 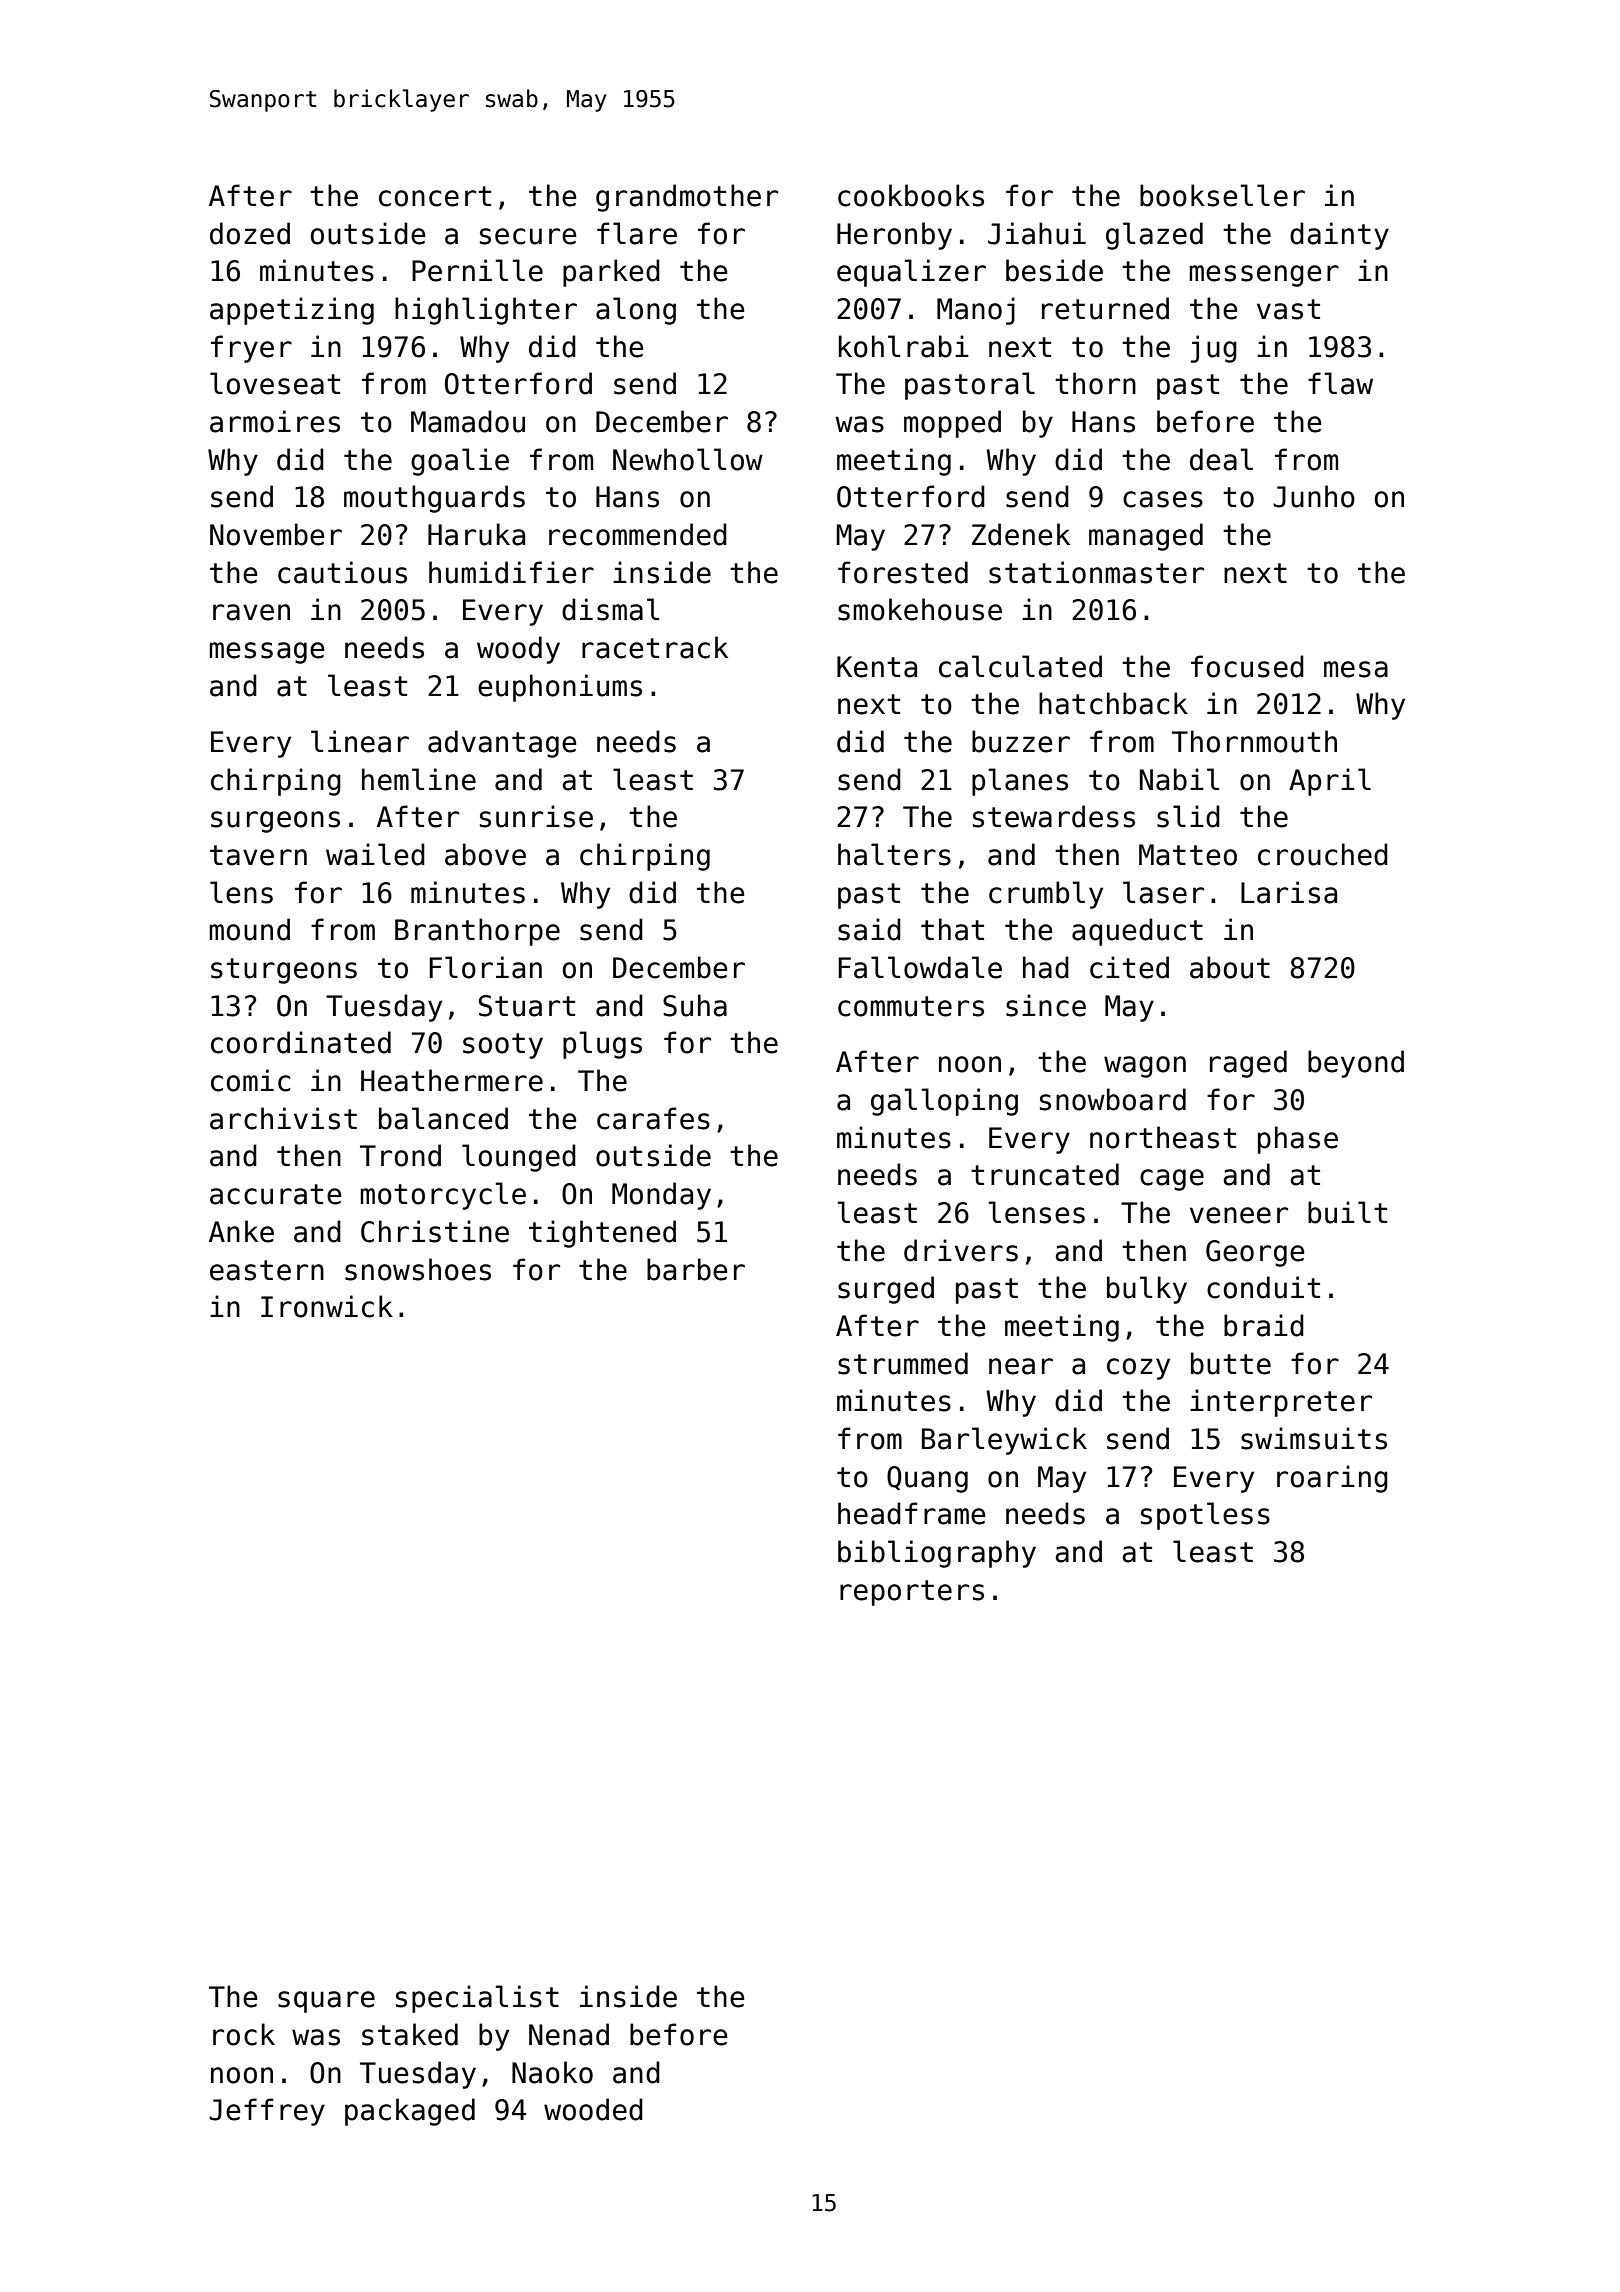 I want to click on messenger, so click(x=1264, y=276).
